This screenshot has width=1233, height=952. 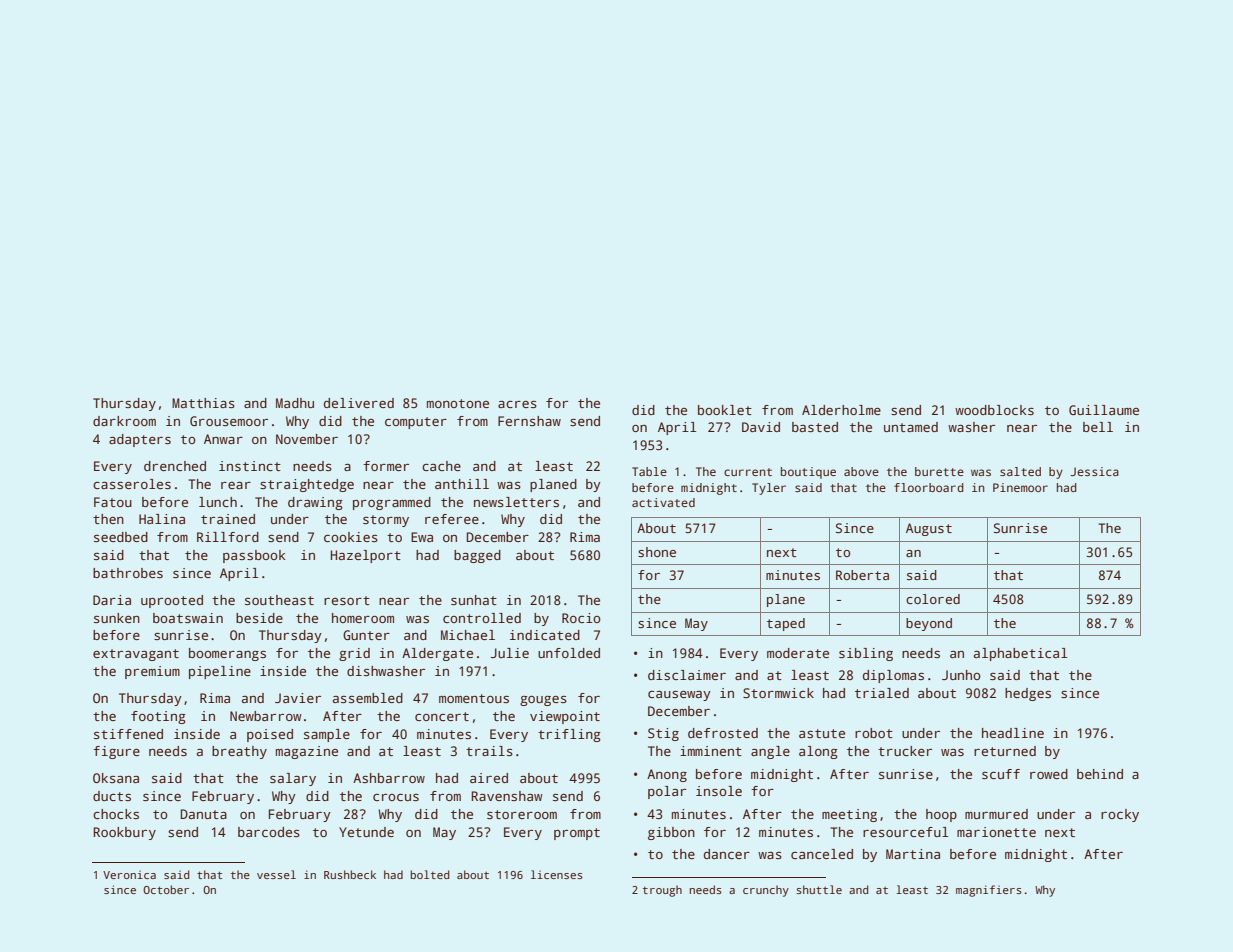 I want to click on Rillford, so click(x=228, y=537).
